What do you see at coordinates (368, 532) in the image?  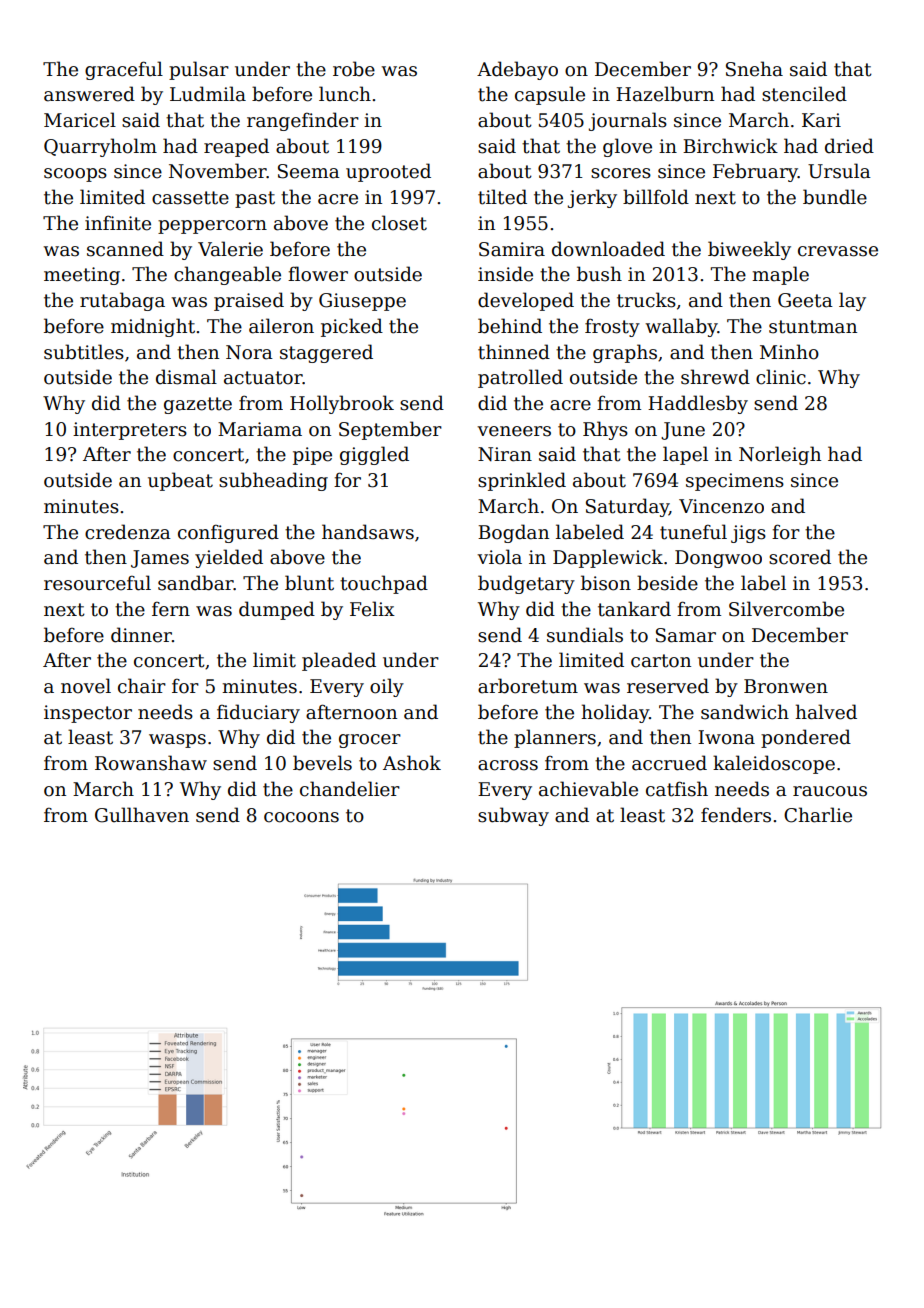 I see `handsaws` at bounding box center [368, 532].
